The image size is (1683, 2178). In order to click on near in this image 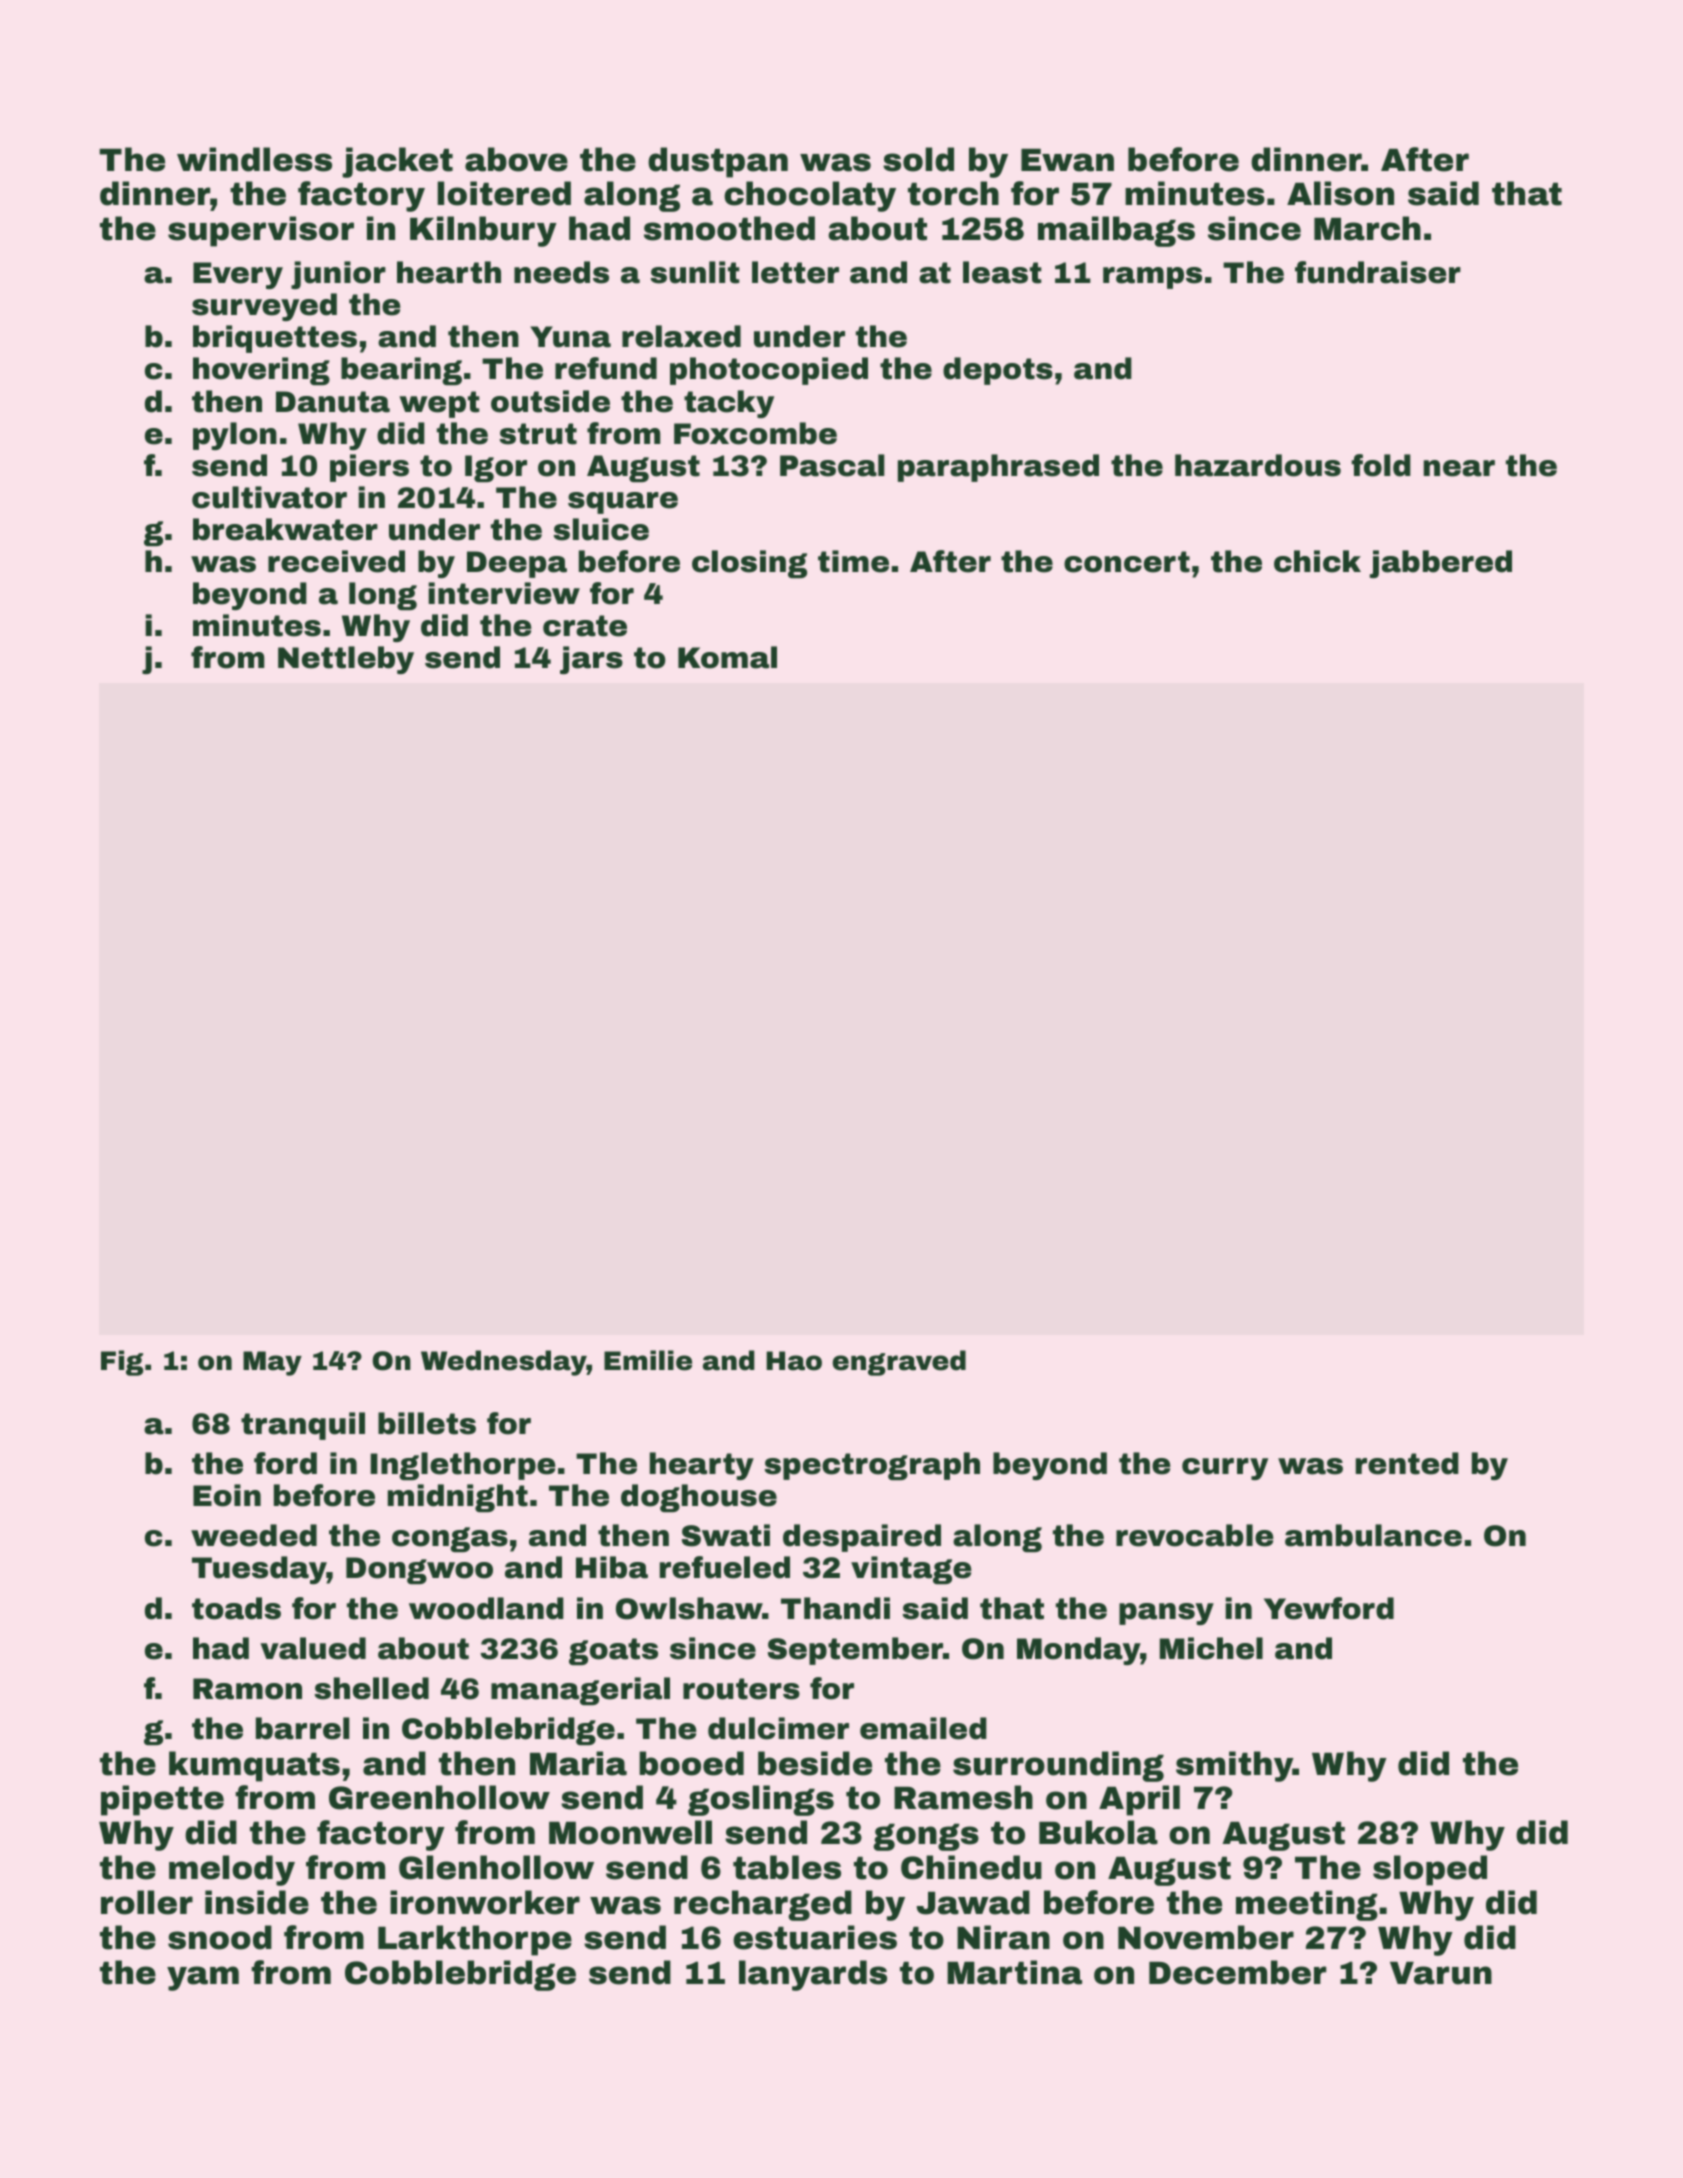, I will do `click(1459, 468)`.
